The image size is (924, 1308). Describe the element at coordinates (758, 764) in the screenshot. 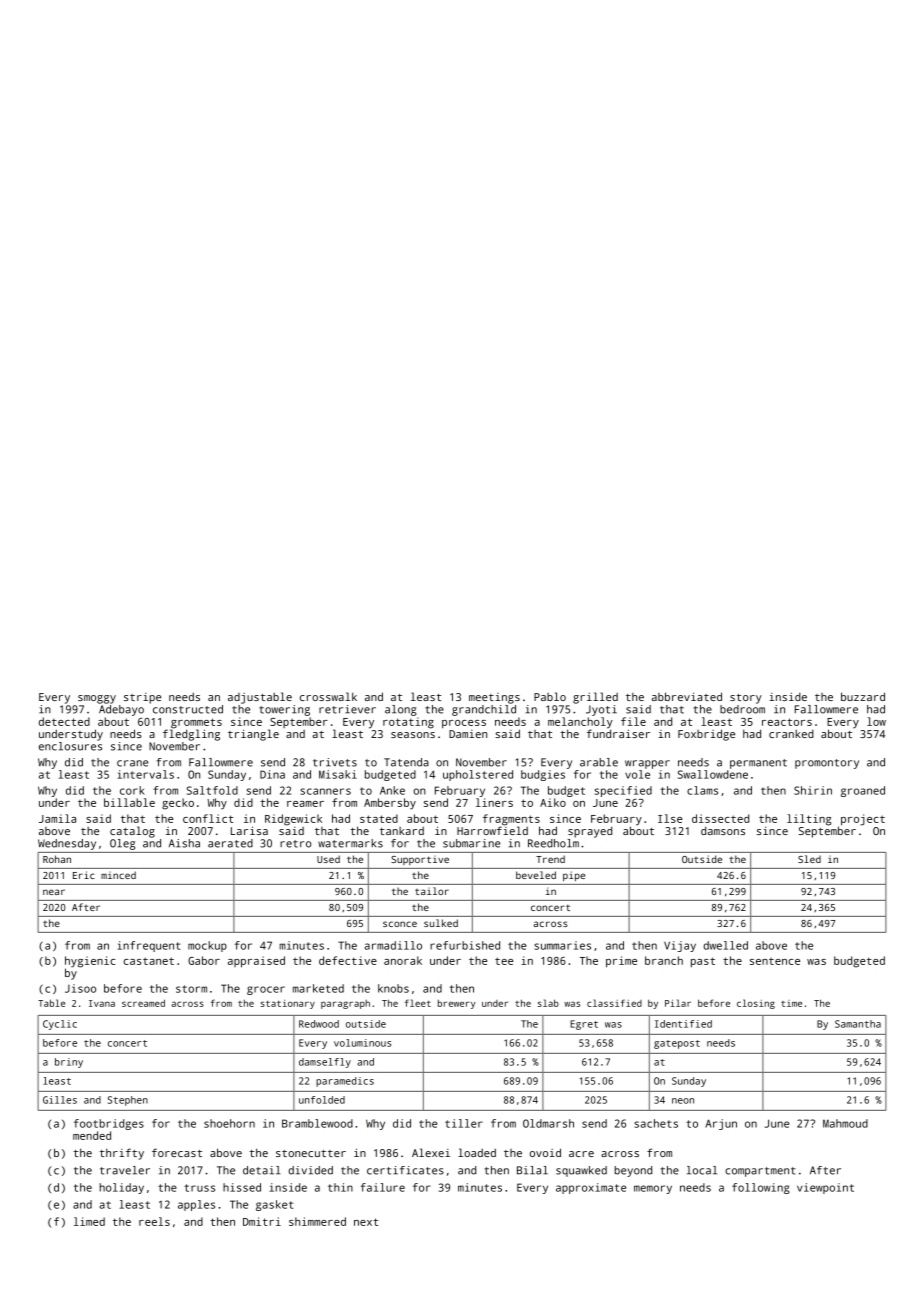

I see `permanent` at that location.
